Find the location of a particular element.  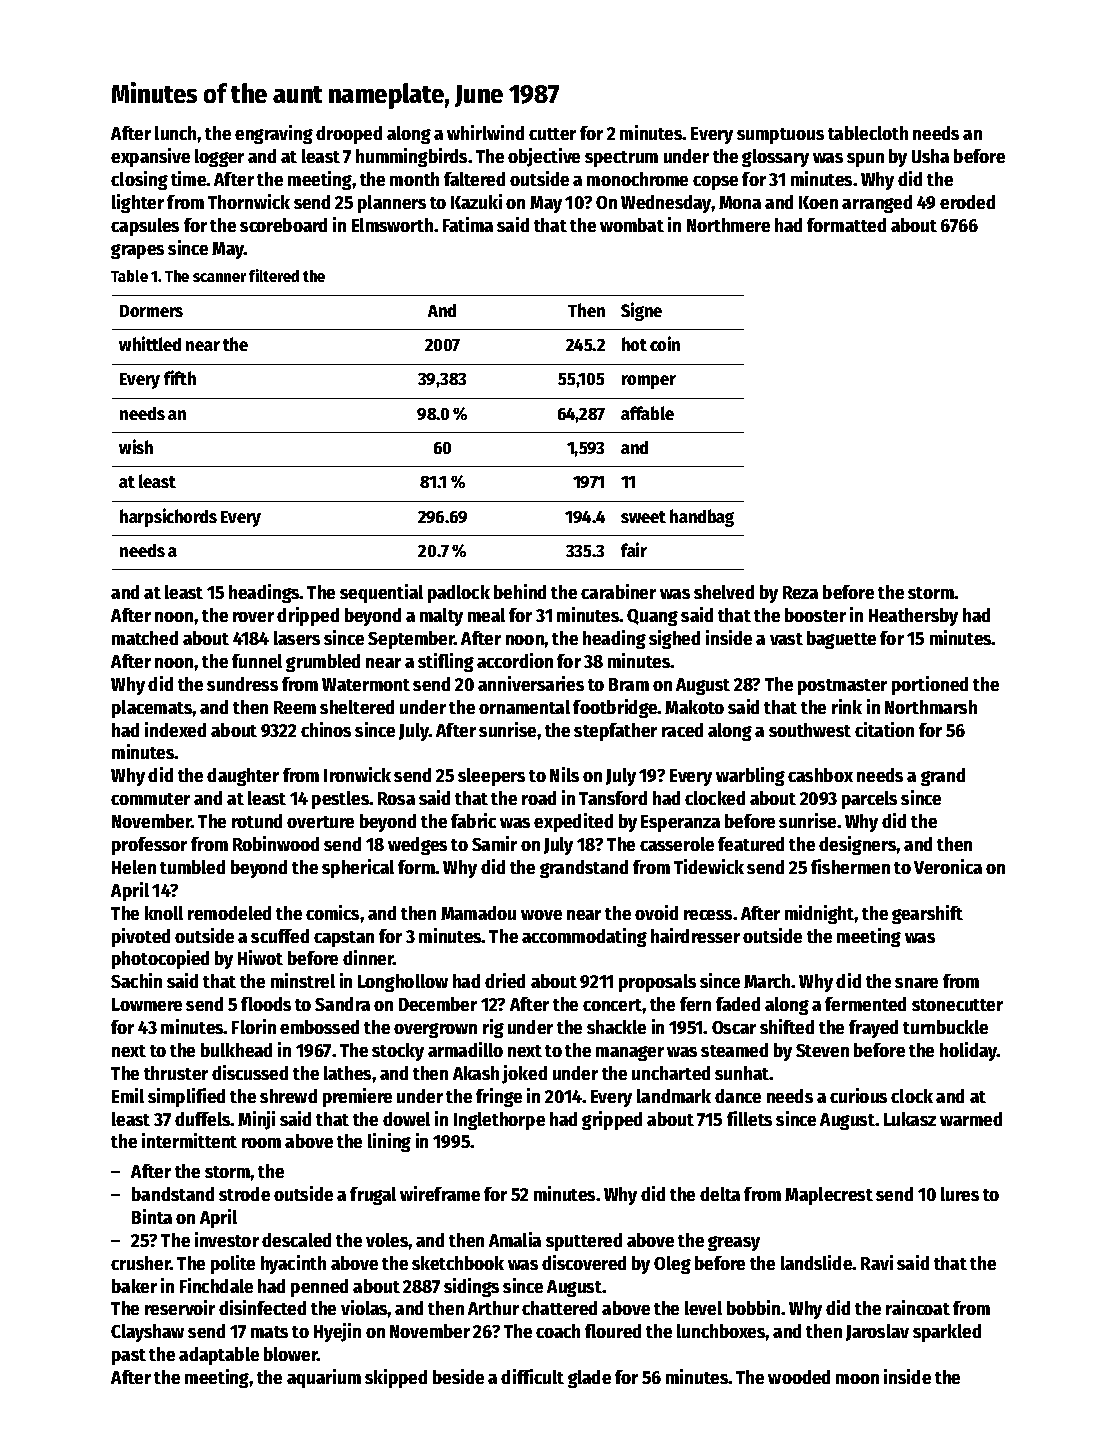

Northmere is located at coordinates (728, 225).
